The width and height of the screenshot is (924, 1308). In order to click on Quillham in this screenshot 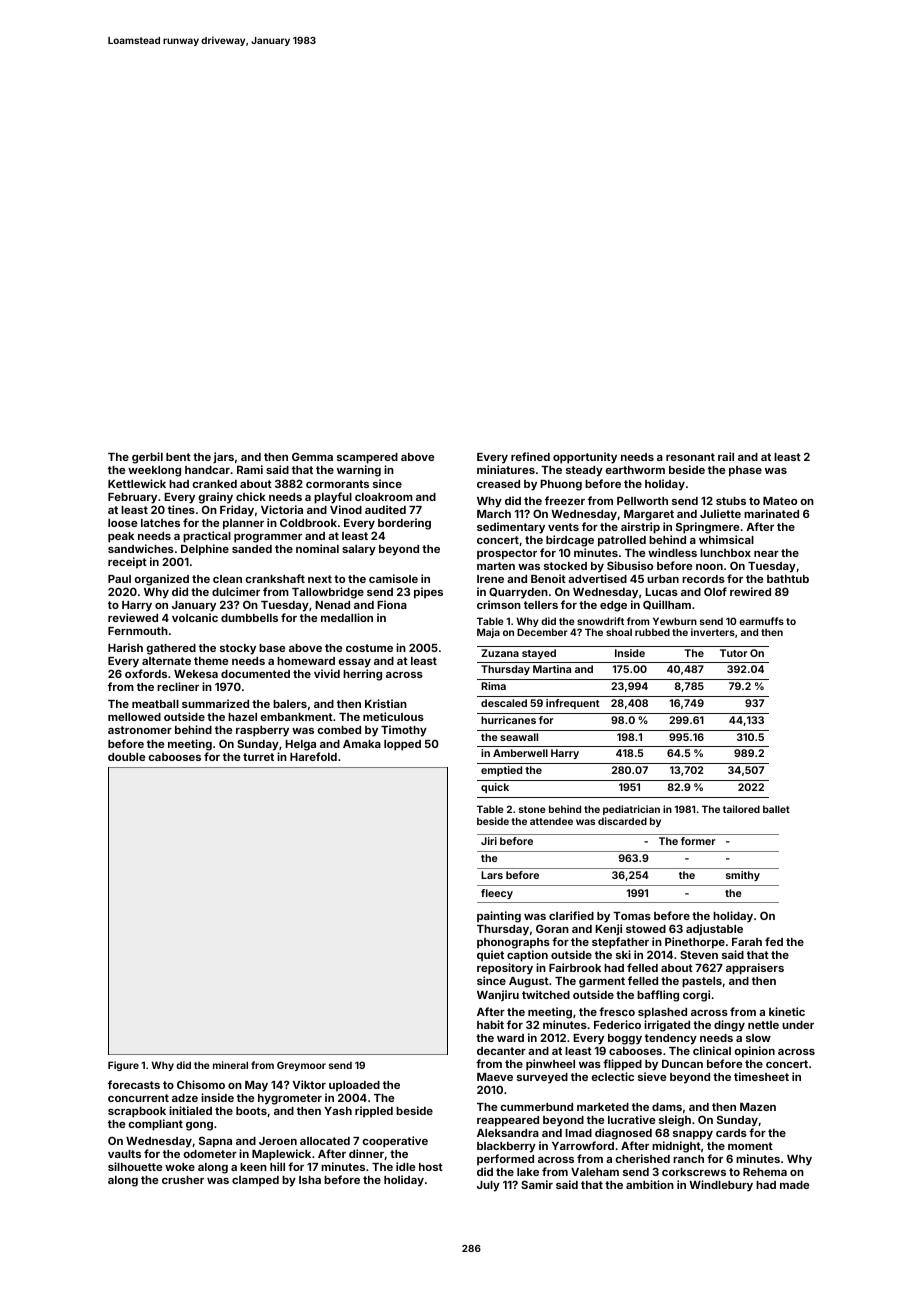, I will do `click(667, 605)`.
